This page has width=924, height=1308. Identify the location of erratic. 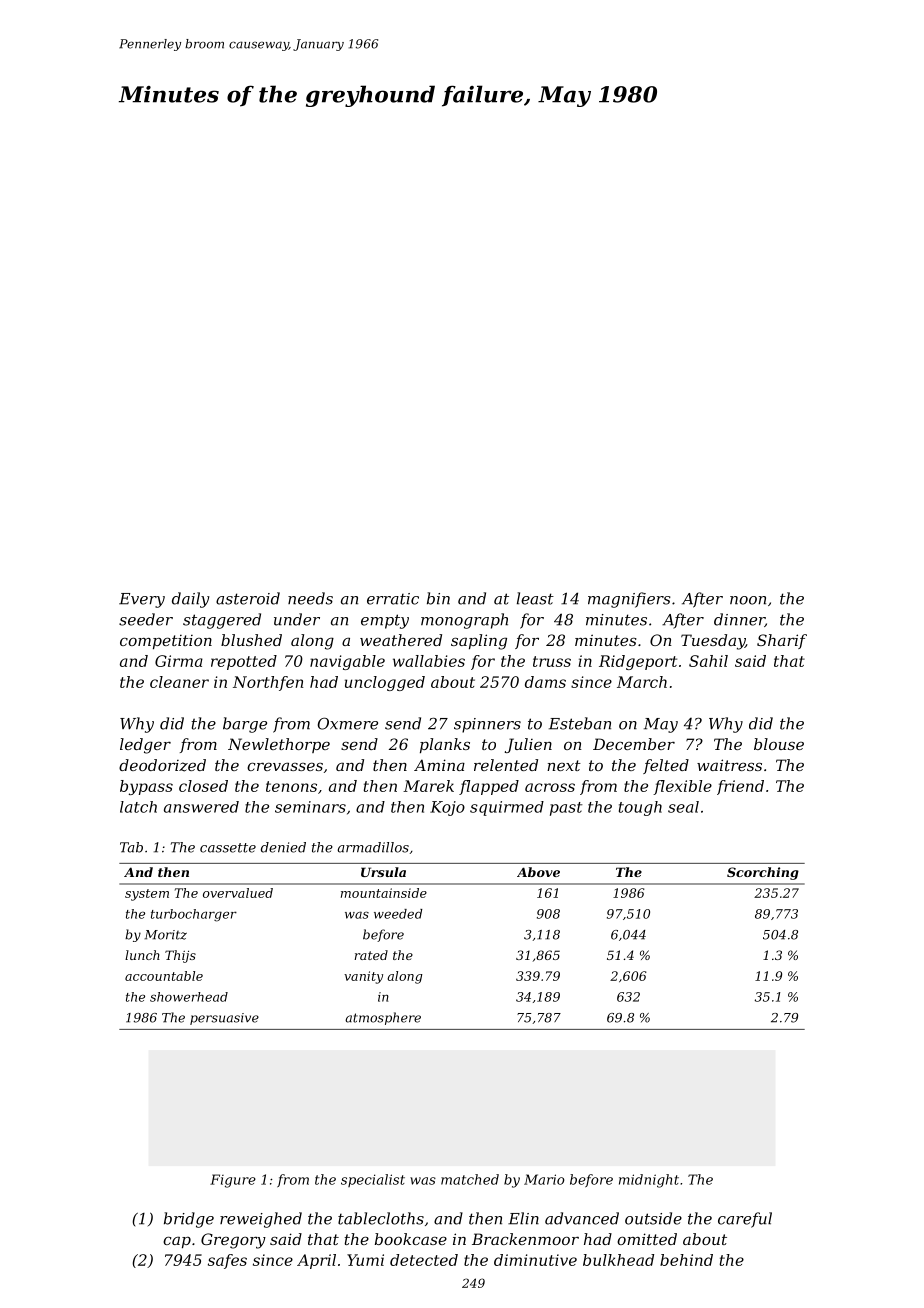
(393, 599).
